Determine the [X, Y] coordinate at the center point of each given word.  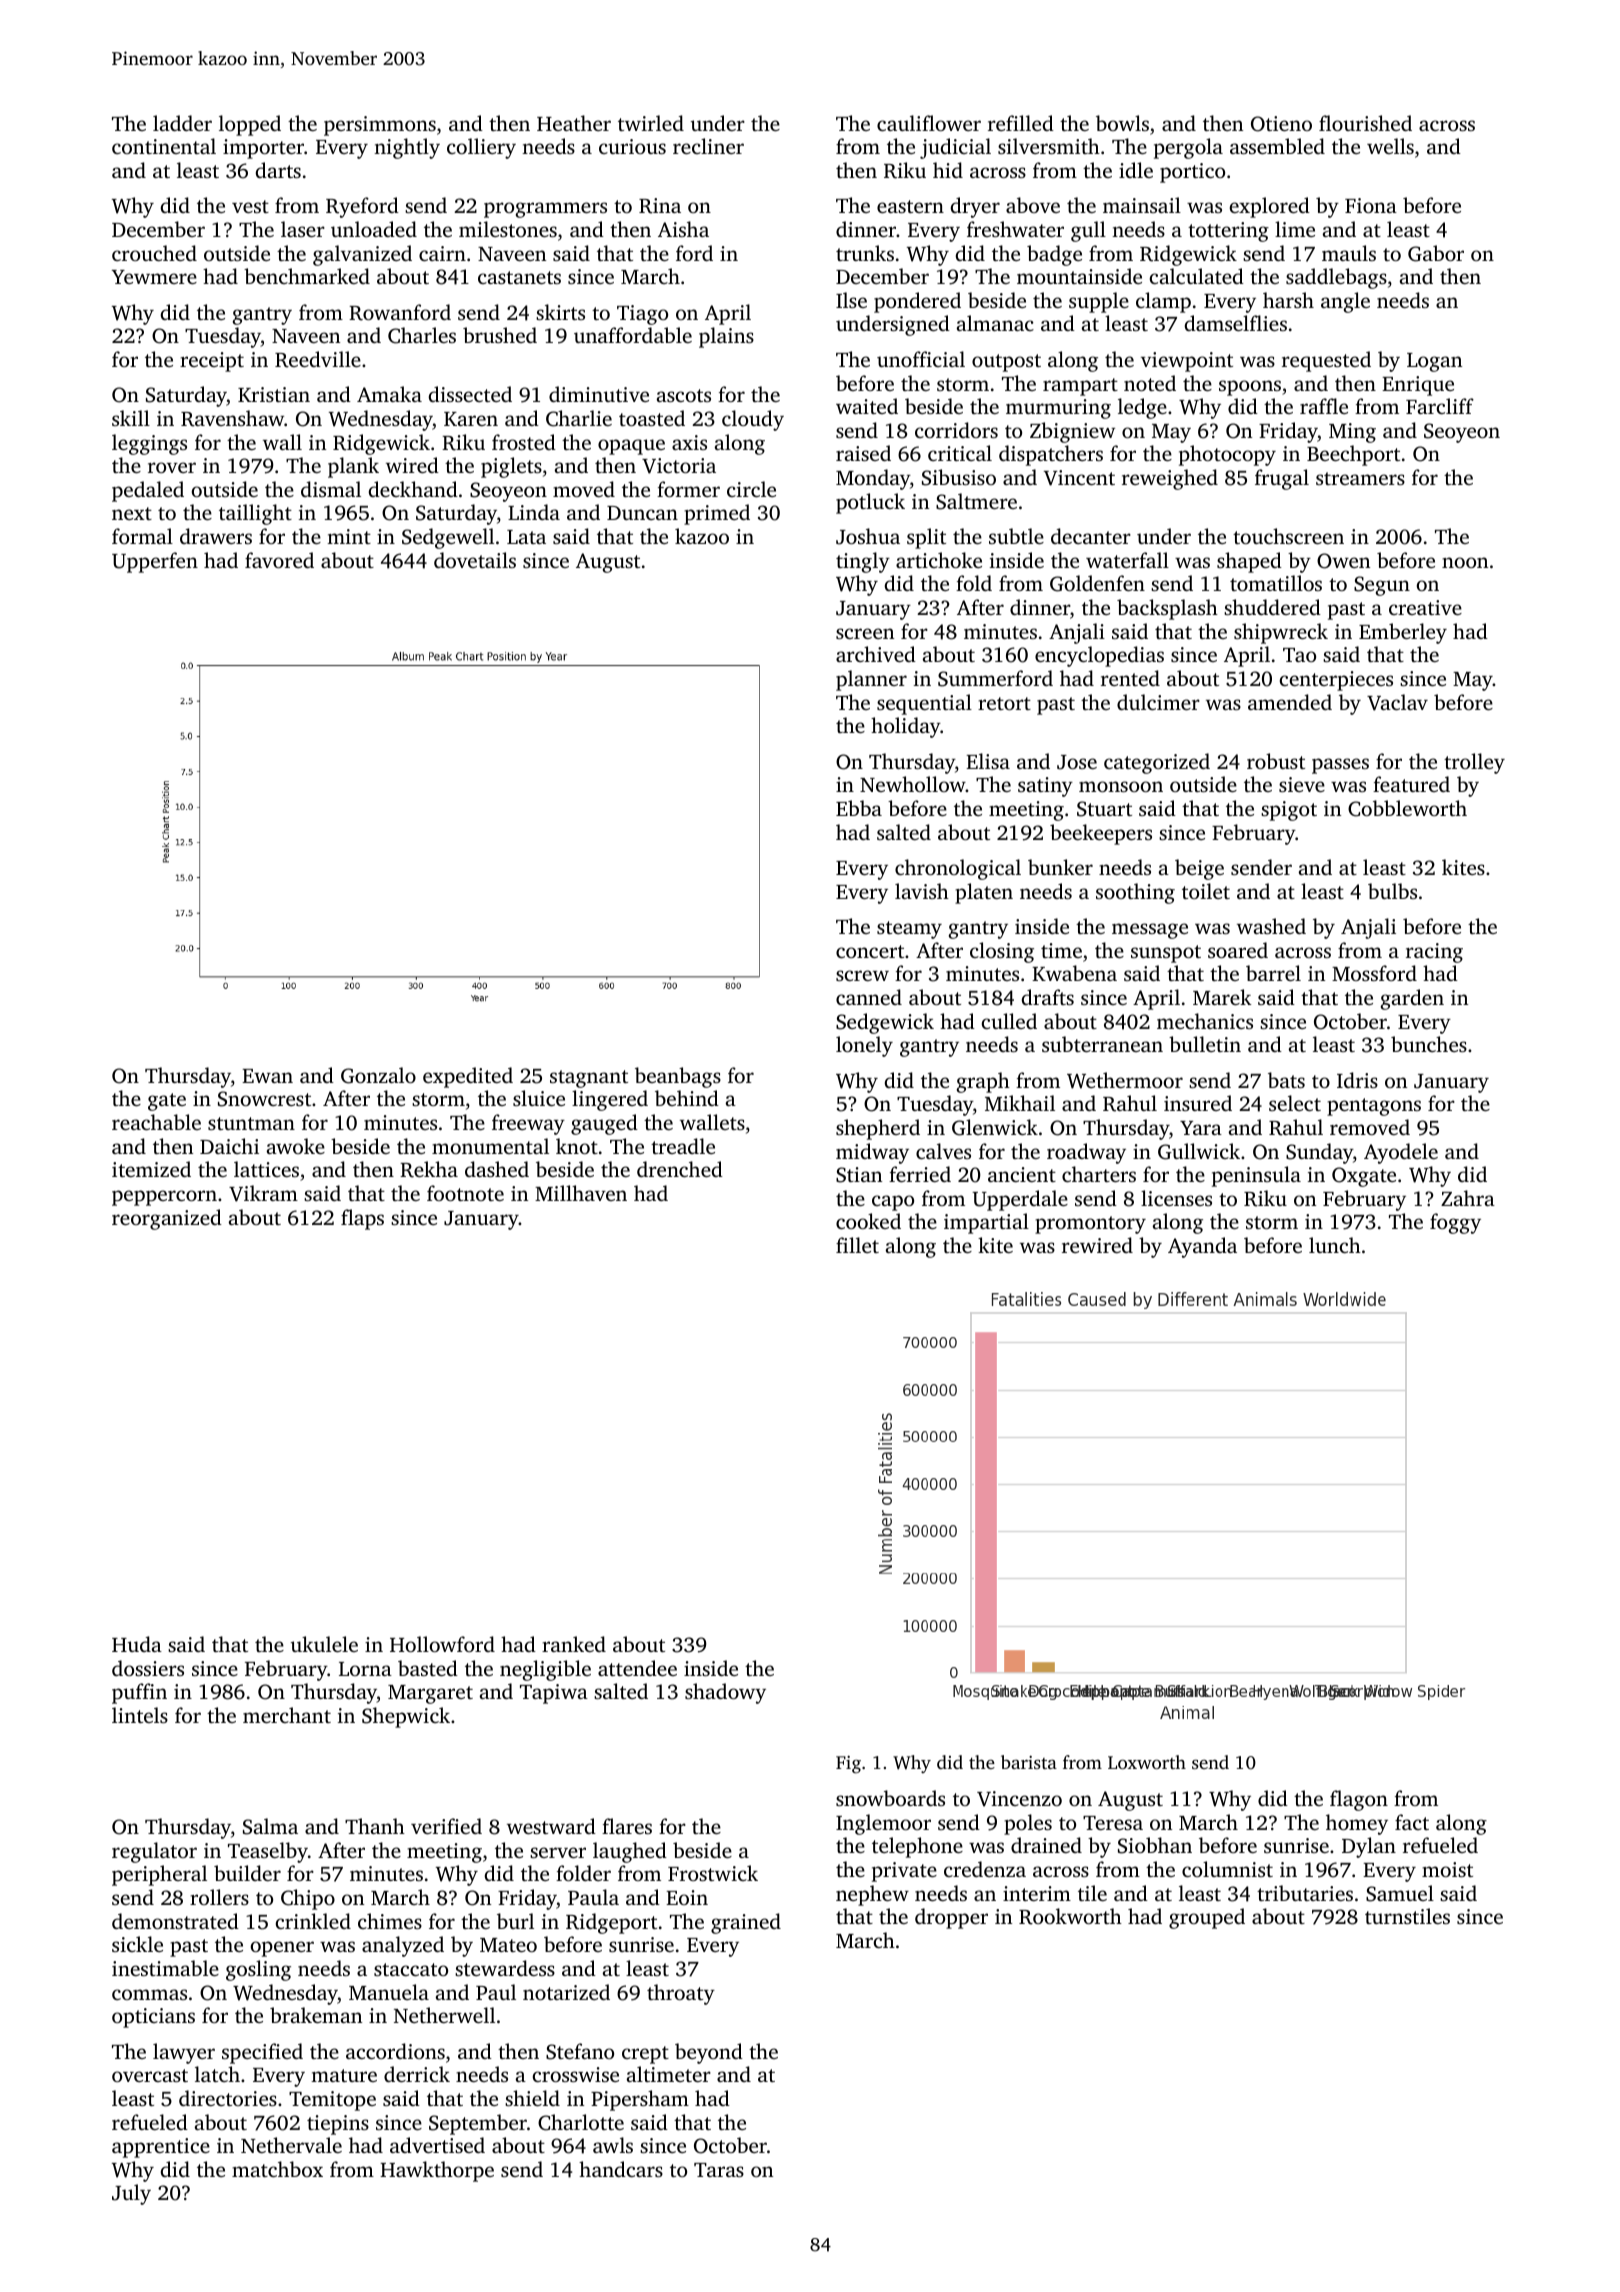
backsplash [1167, 609]
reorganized [167, 1219]
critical [960, 453]
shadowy [725, 1693]
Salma [270, 1826]
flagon [1359, 1800]
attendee [637, 1668]
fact [1412, 1822]
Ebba [859, 808]
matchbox [277, 2169]
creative [1425, 607]
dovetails [475, 560]
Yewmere [154, 277]
